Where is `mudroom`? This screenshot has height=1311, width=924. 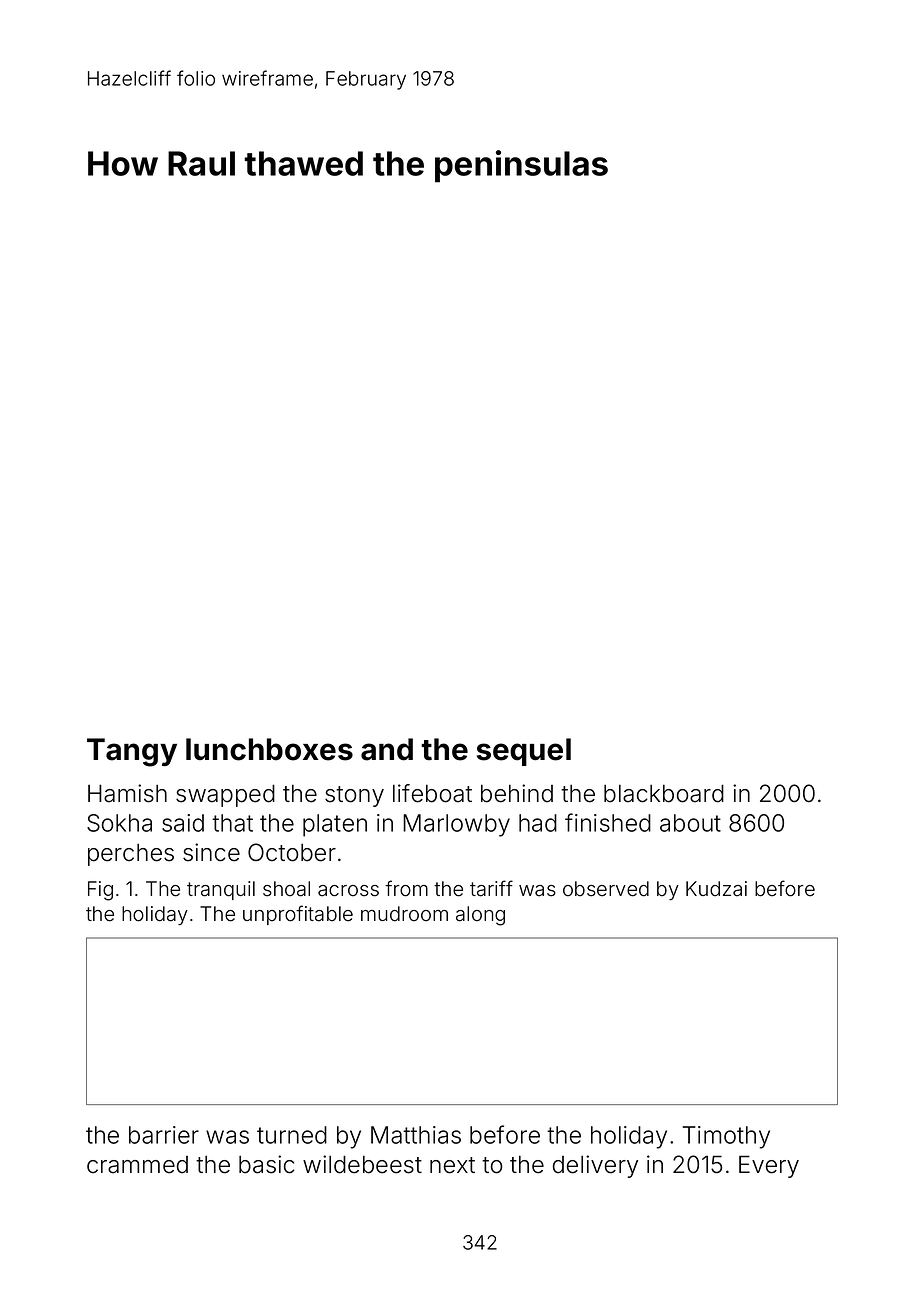
mudroom is located at coordinates (404, 914).
